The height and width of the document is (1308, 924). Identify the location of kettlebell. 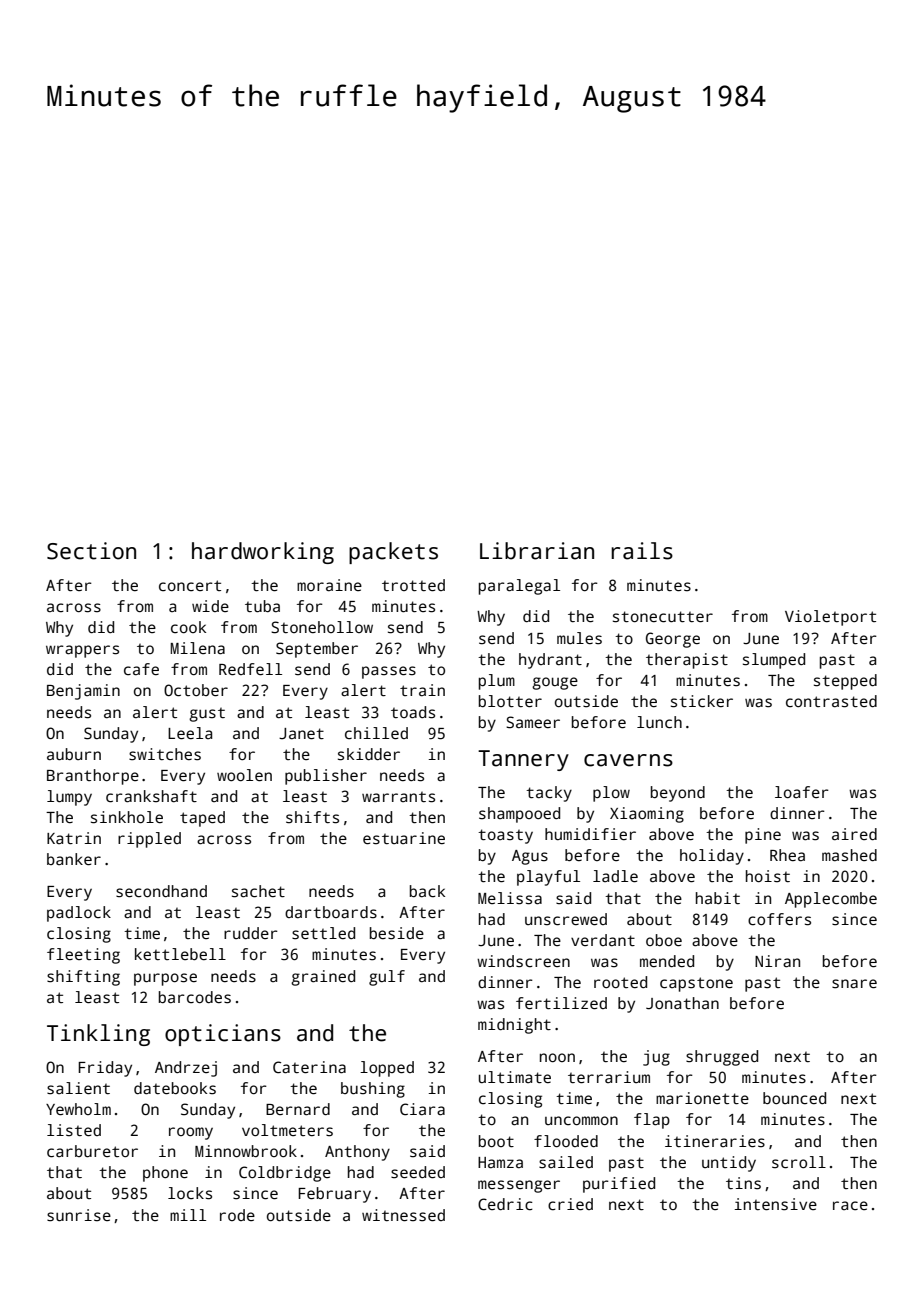
(180, 954).
